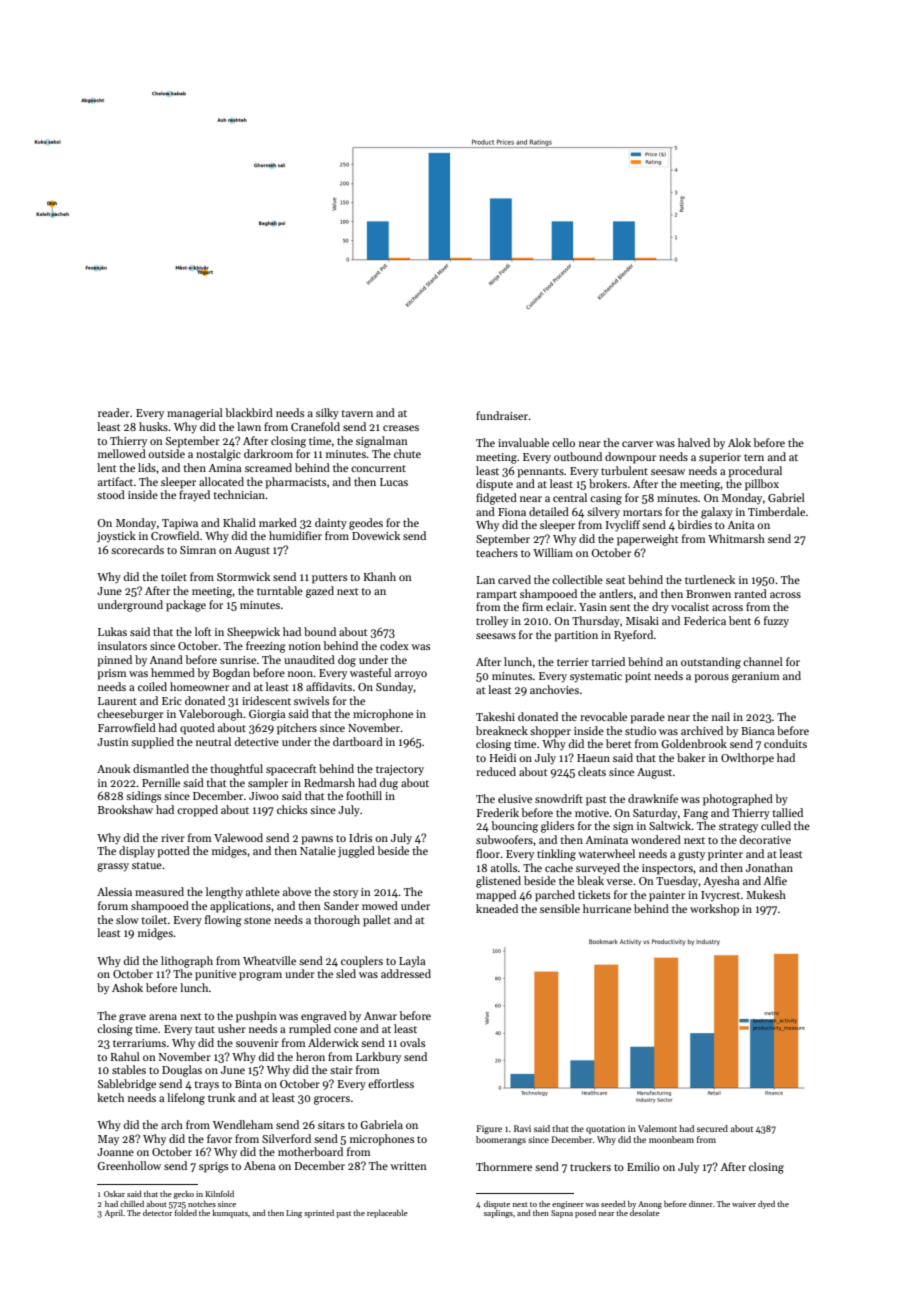  Describe the element at coordinates (590, 1166) in the screenshot. I see `truckers` at that location.
